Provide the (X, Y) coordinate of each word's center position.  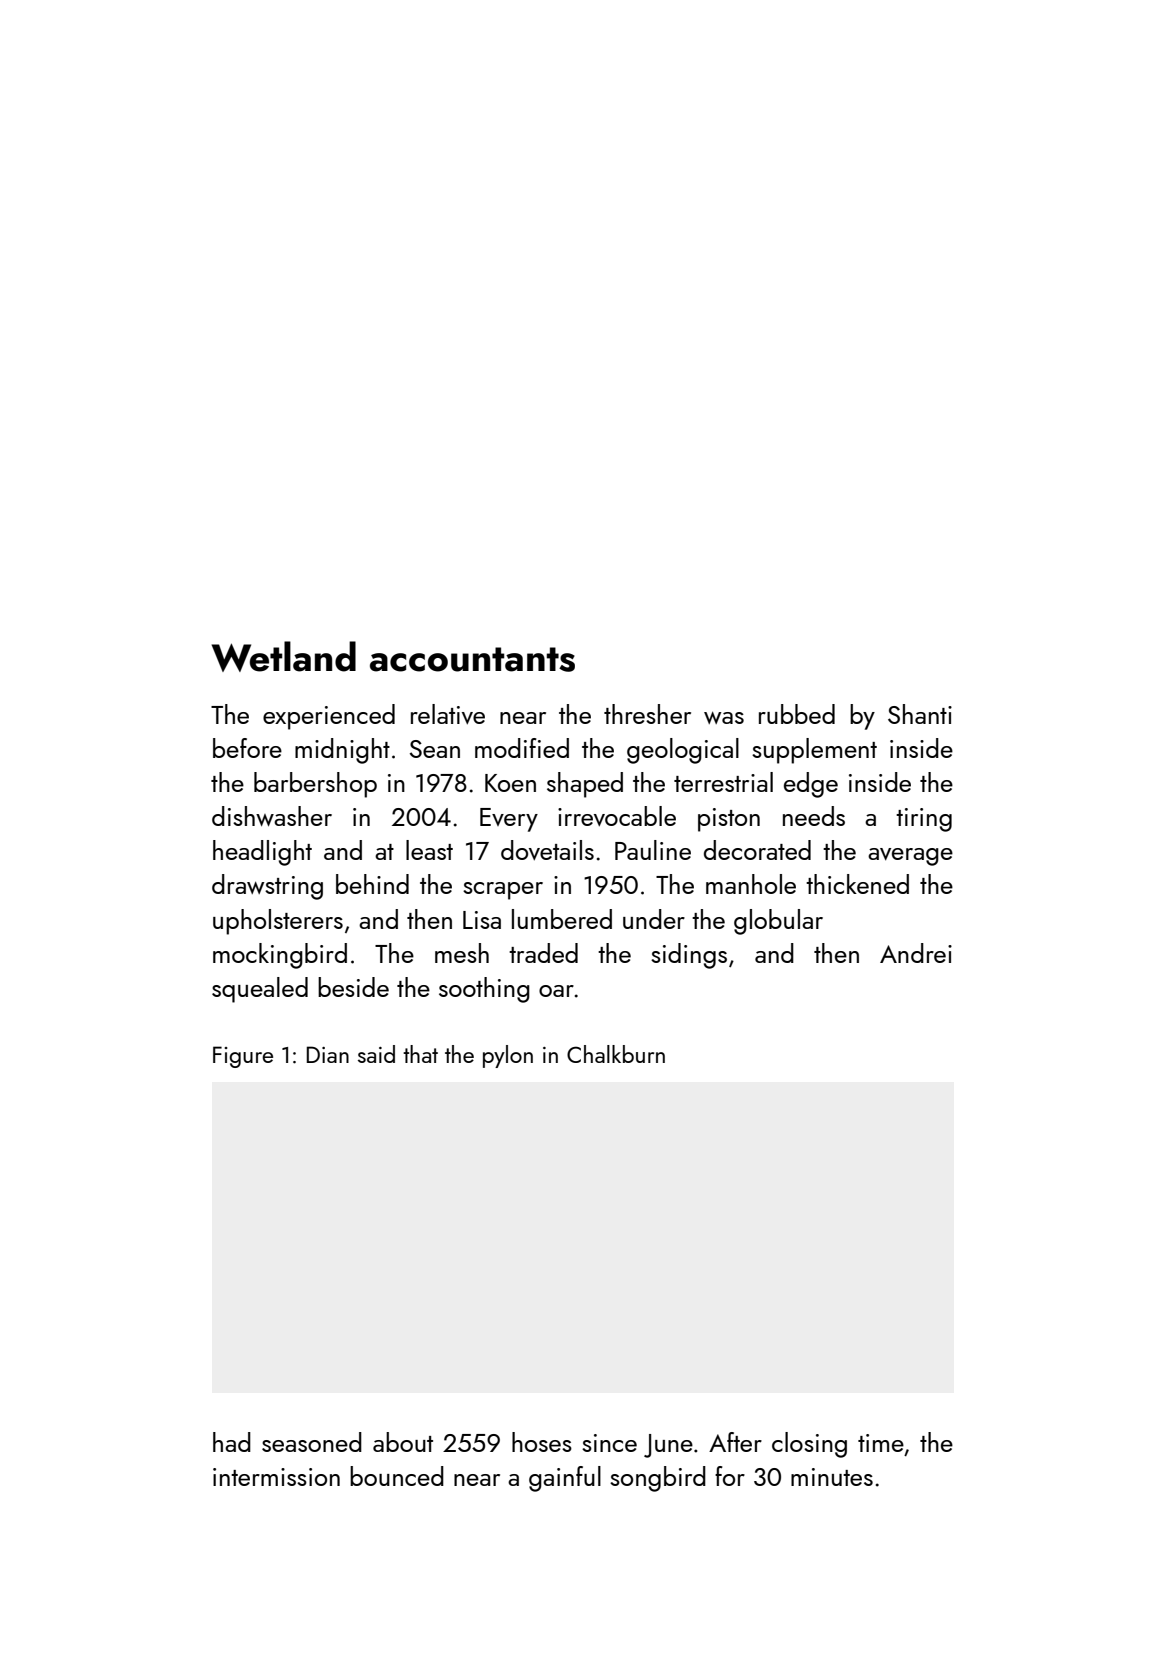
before (247, 748)
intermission (276, 1477)
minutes (832, 1477)
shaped (585, 785)
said (376, 1054)
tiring (924, 820)
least (429, 850)
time (881, 1443)
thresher (647, 714)
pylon (508, 1056)
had (232, 1442)
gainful (565, 1479)
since (609, 1443)
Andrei (916, 953)
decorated (757, 850)
